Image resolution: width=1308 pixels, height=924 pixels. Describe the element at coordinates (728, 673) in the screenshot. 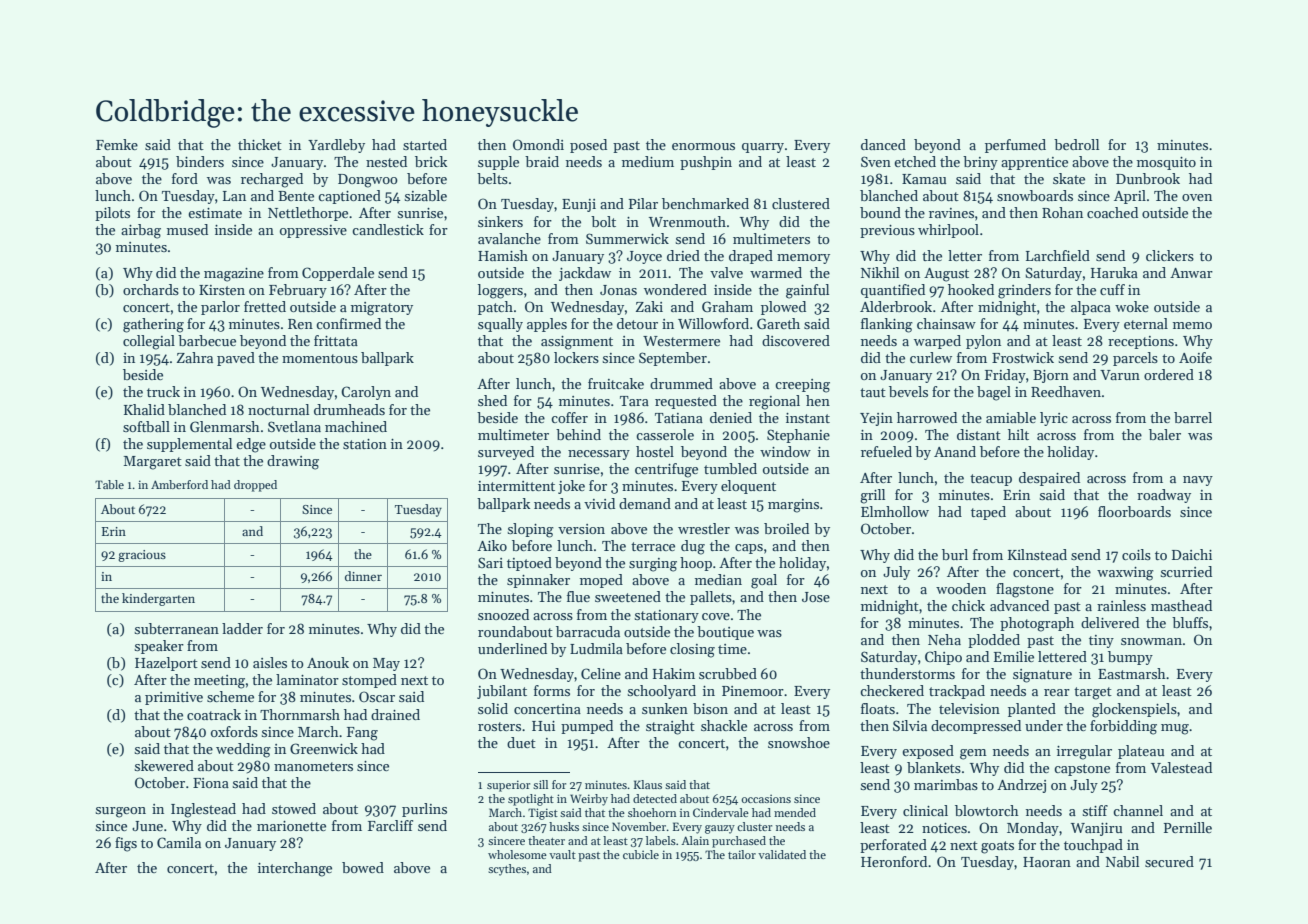

I see `scrubbed` at that location.
